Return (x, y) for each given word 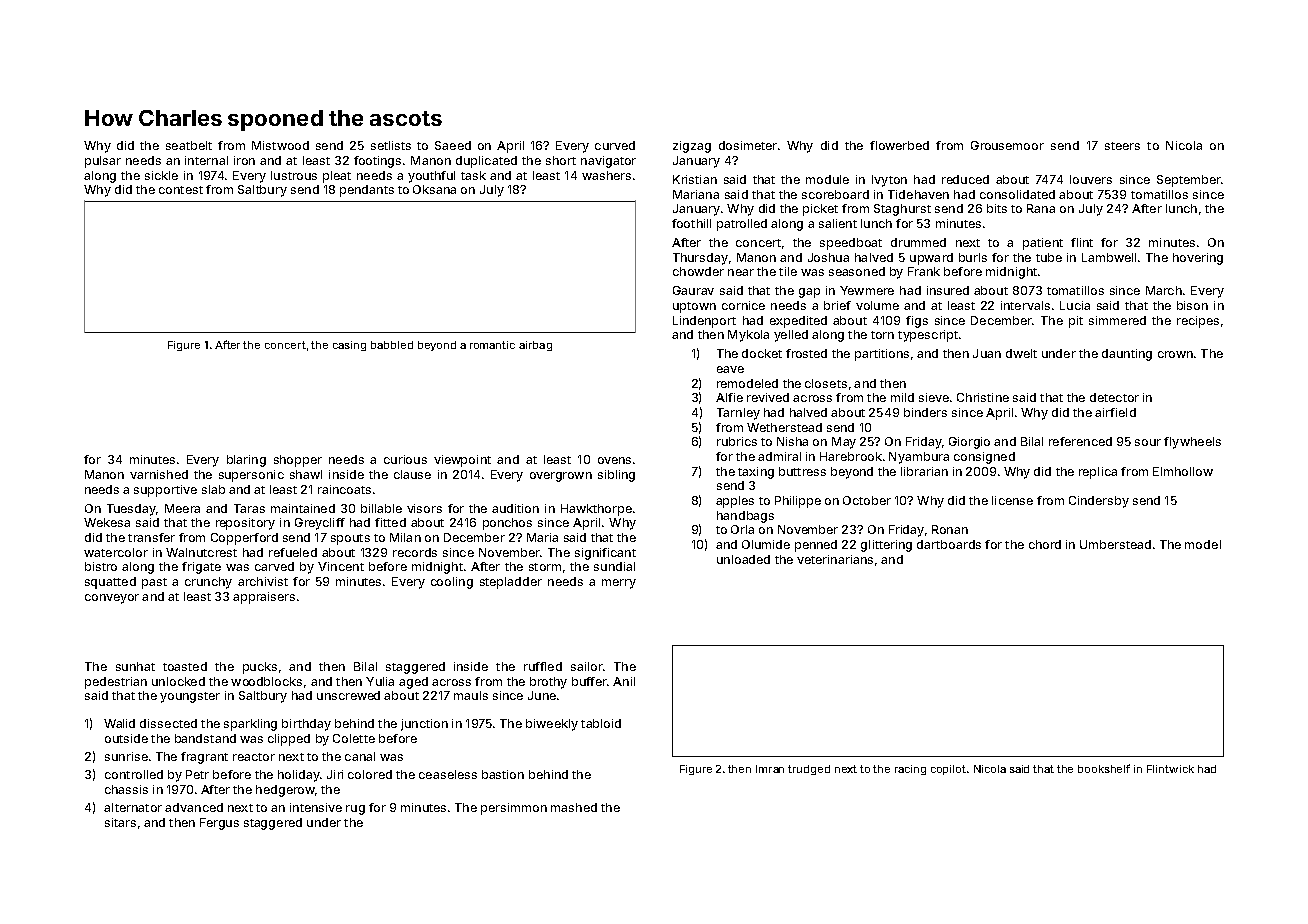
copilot (948, 770)
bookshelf (1104, 768)
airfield (1115, 412)
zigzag (692, 147)
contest (181, 190)
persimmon (514, 809)
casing (349, 346)
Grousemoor (1007, 145)
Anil (624, 681)
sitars (120, 822)
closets (826, 383)
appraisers (264, 598)
